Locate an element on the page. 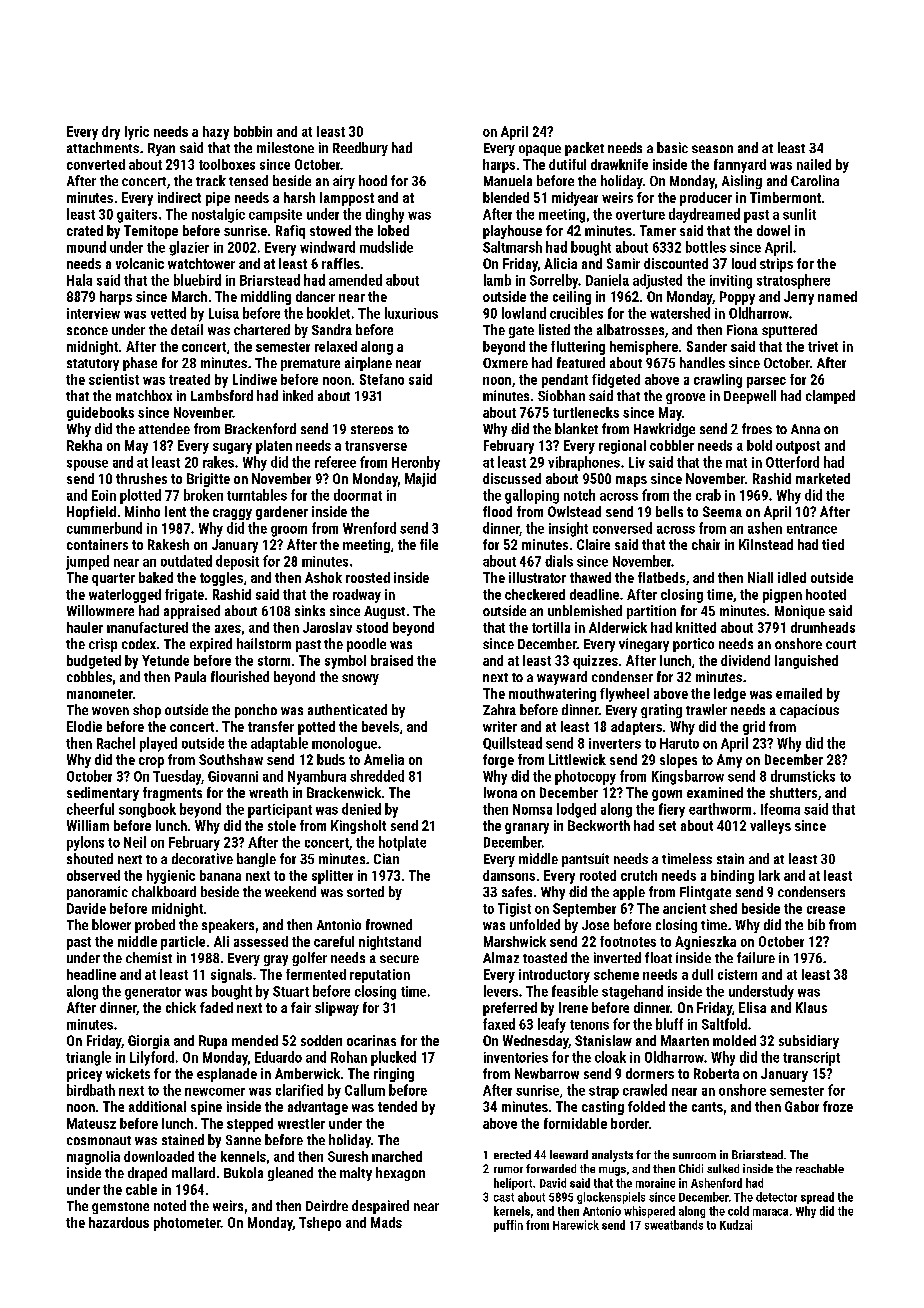  Gabor is located at coordinates (802, 1106).
